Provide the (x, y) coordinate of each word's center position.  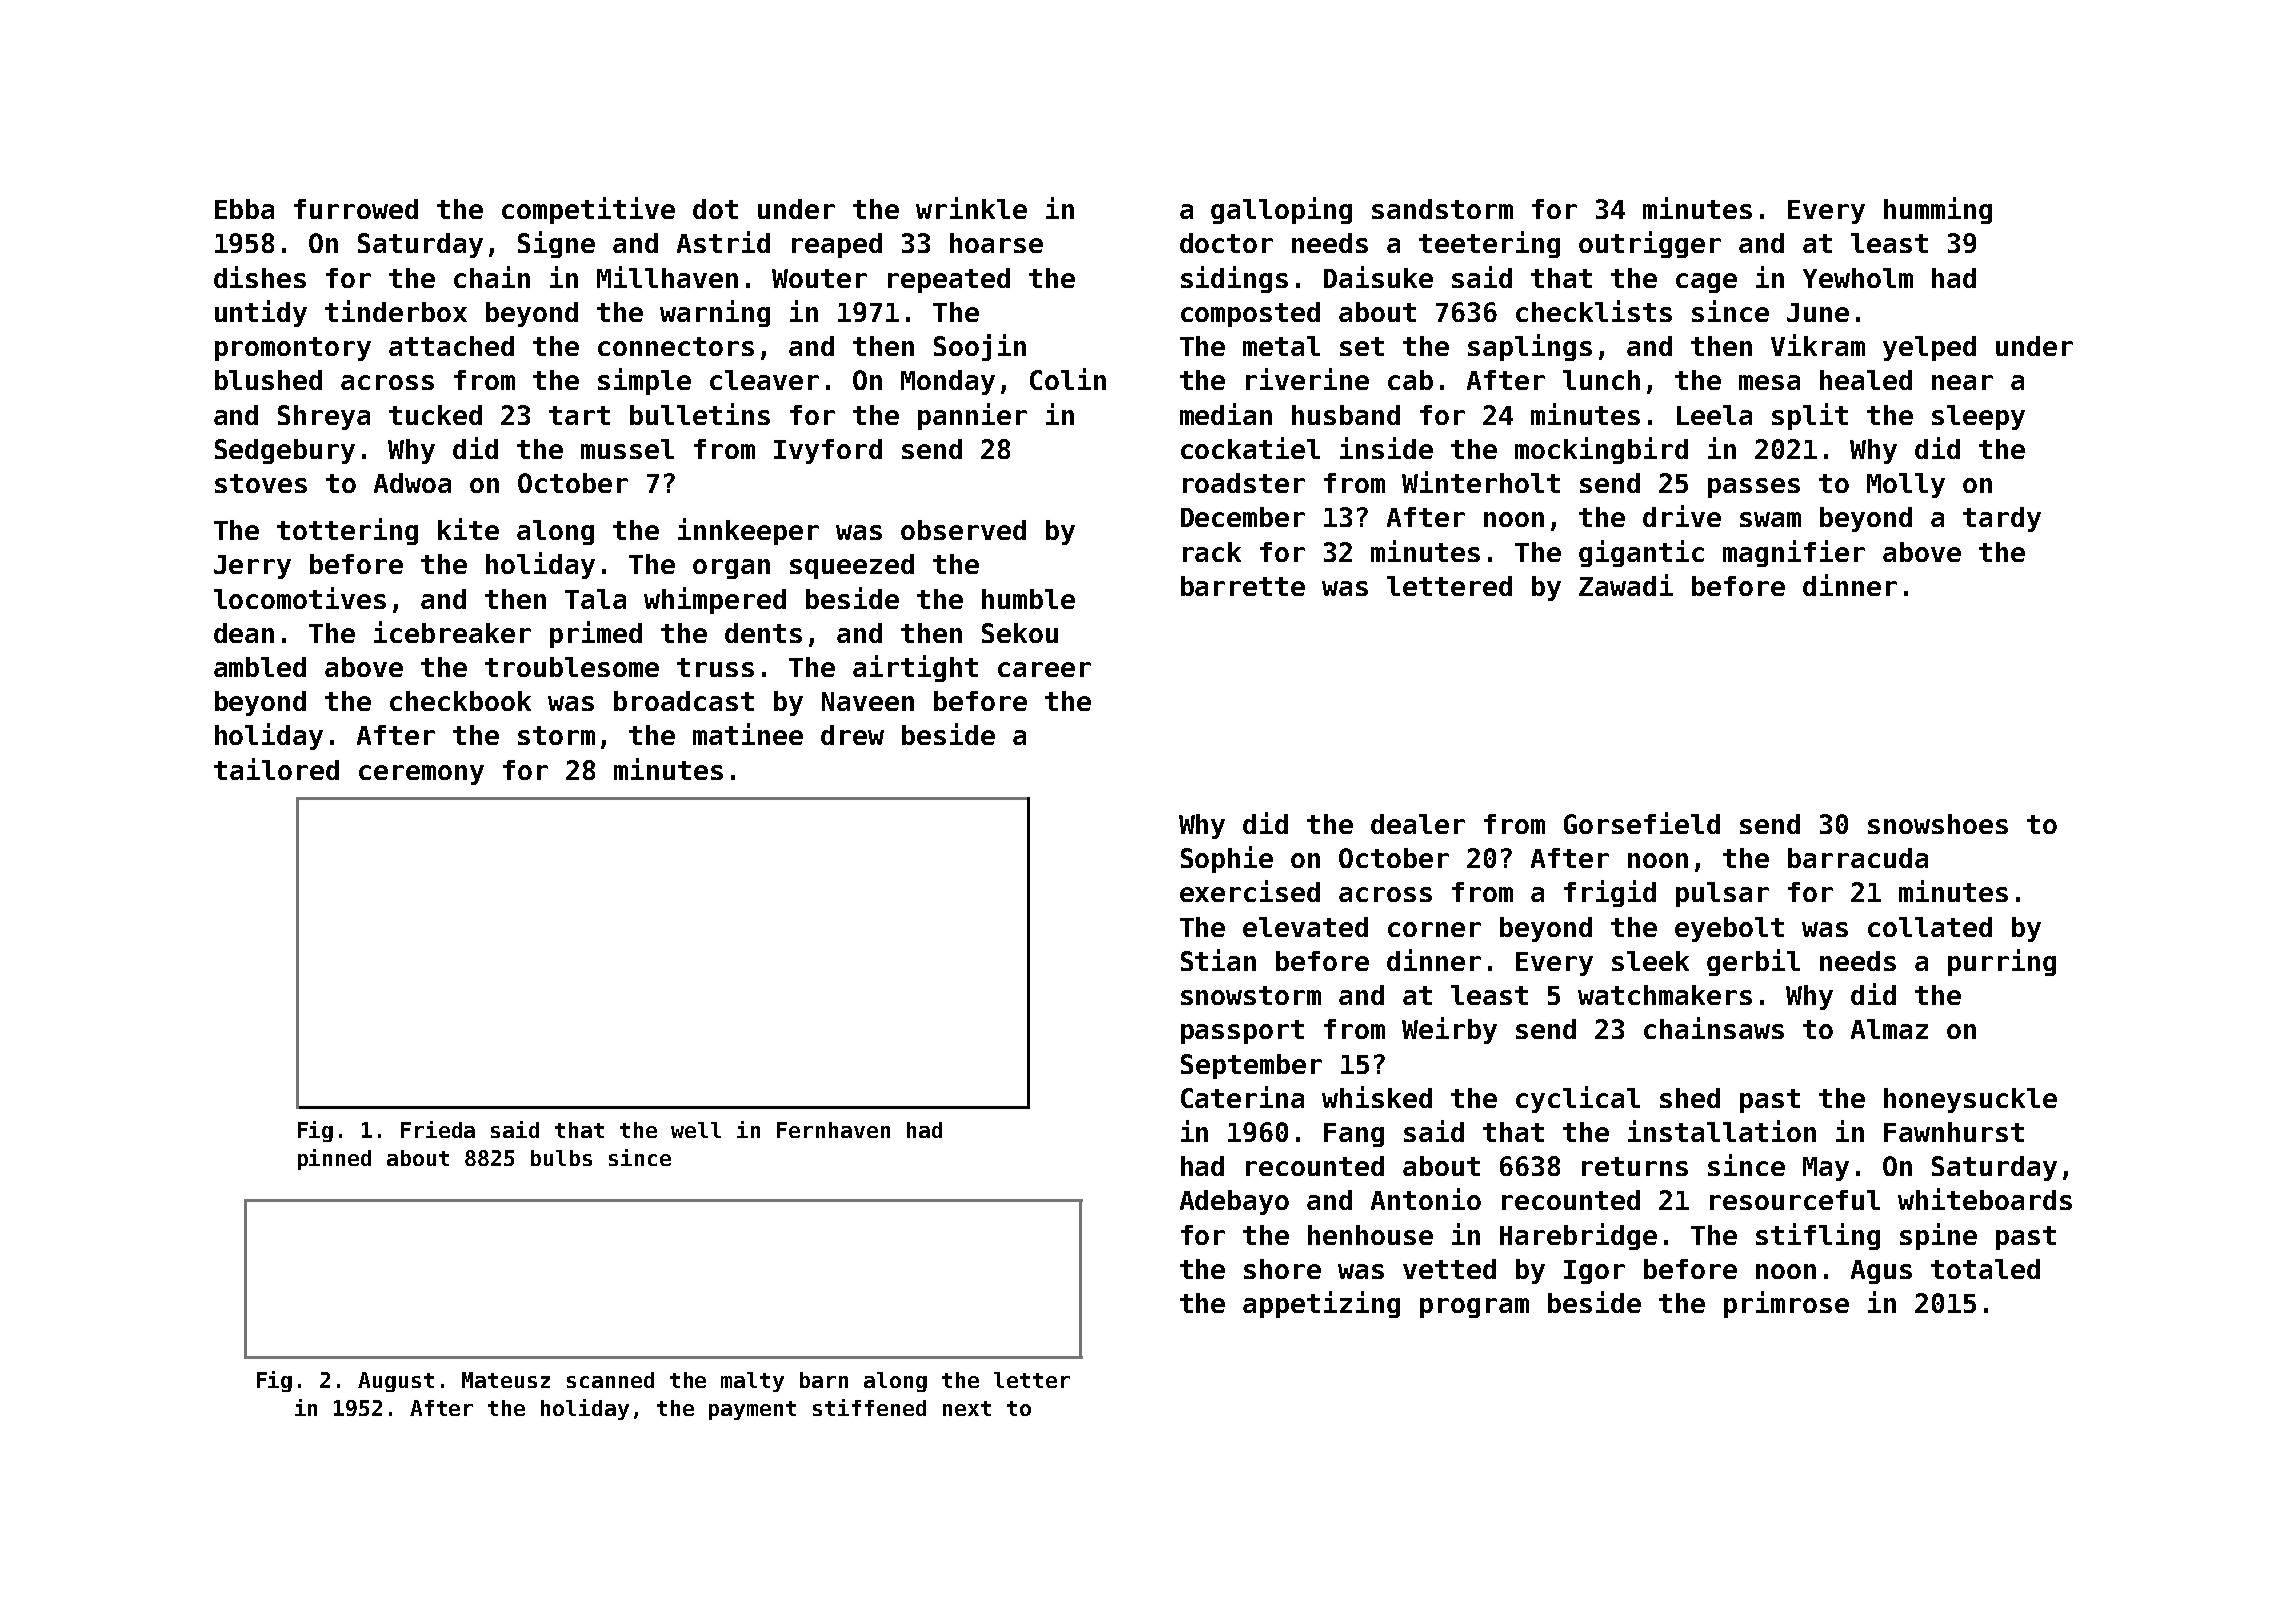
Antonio (1426, 1199)
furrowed (356, 209)
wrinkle (971, 208)
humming (1938, 210)
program (1474, 1308)
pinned (334, 1159)
